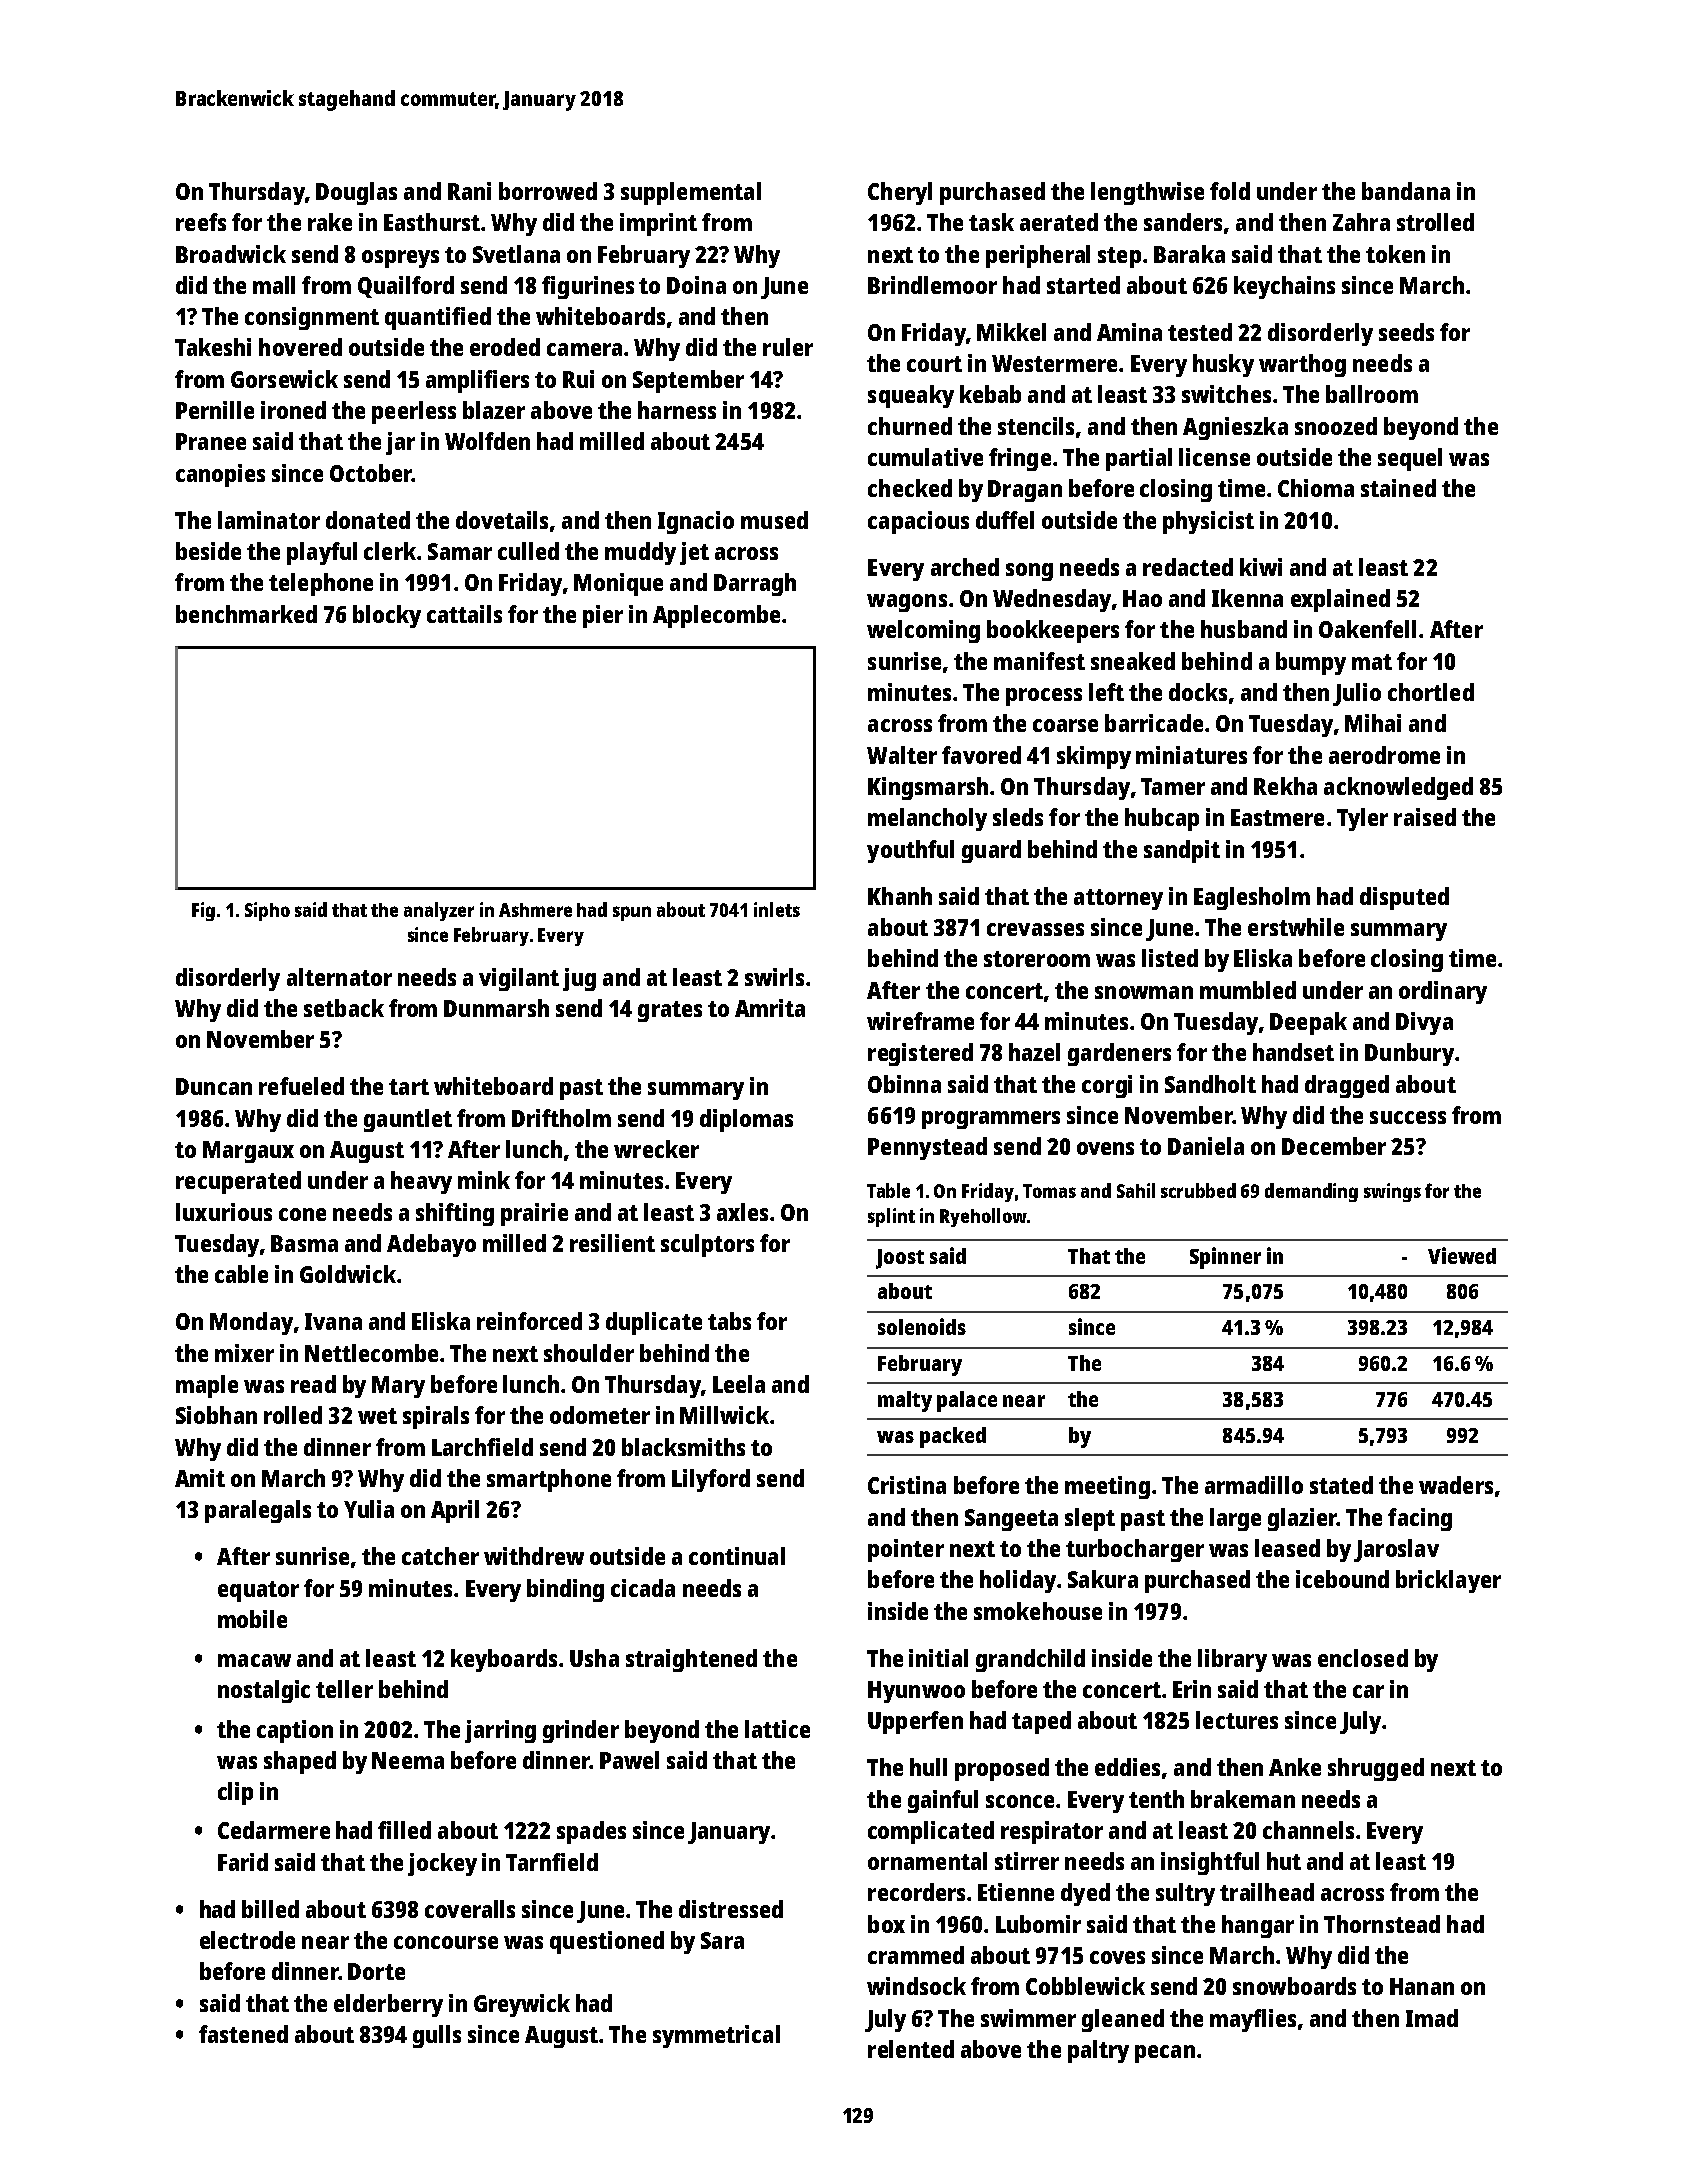  Describe the element at coordinates (201, 222) in the document. I see `reefs` at that location.
